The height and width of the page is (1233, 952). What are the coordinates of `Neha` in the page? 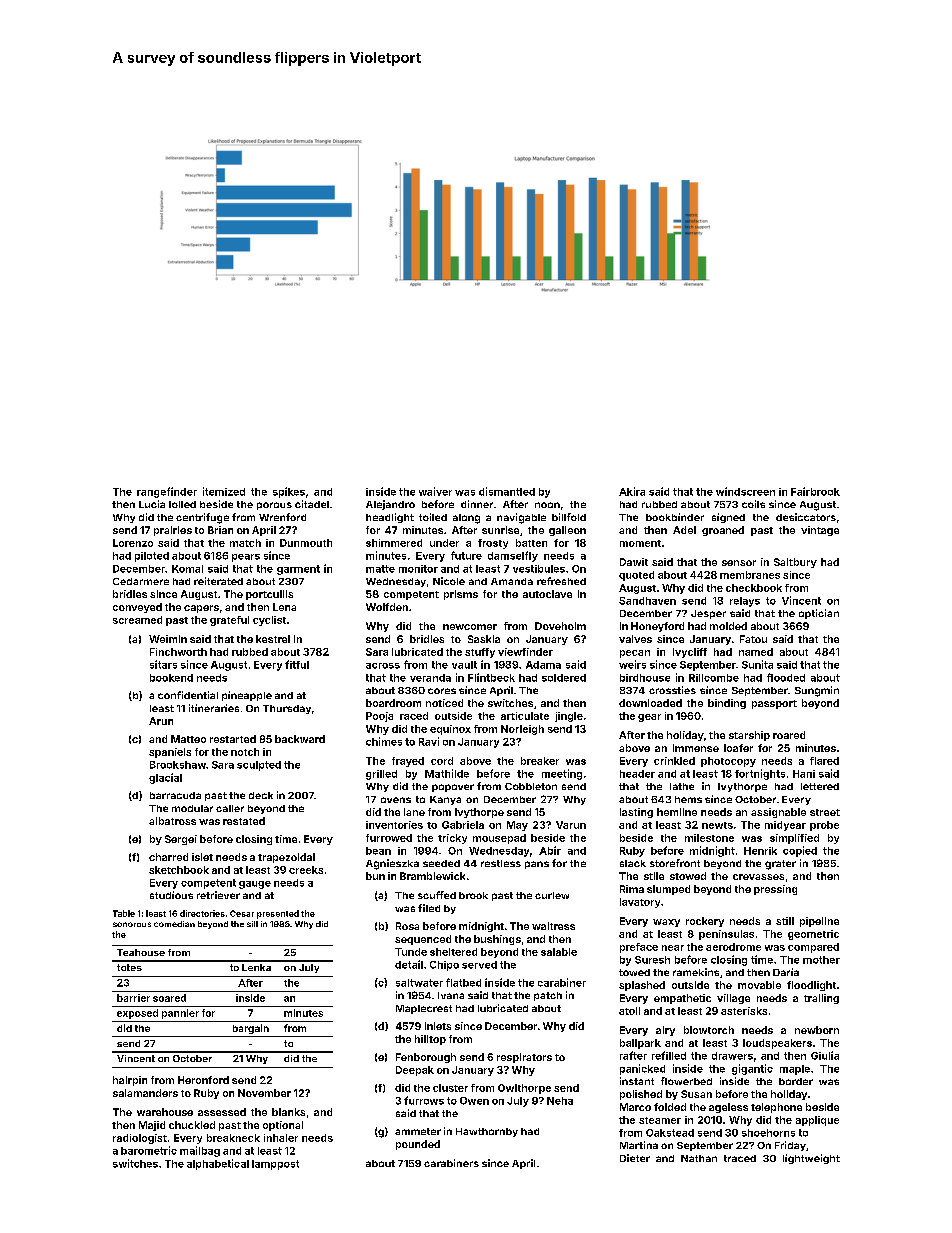 It's located at (560, 1101).
